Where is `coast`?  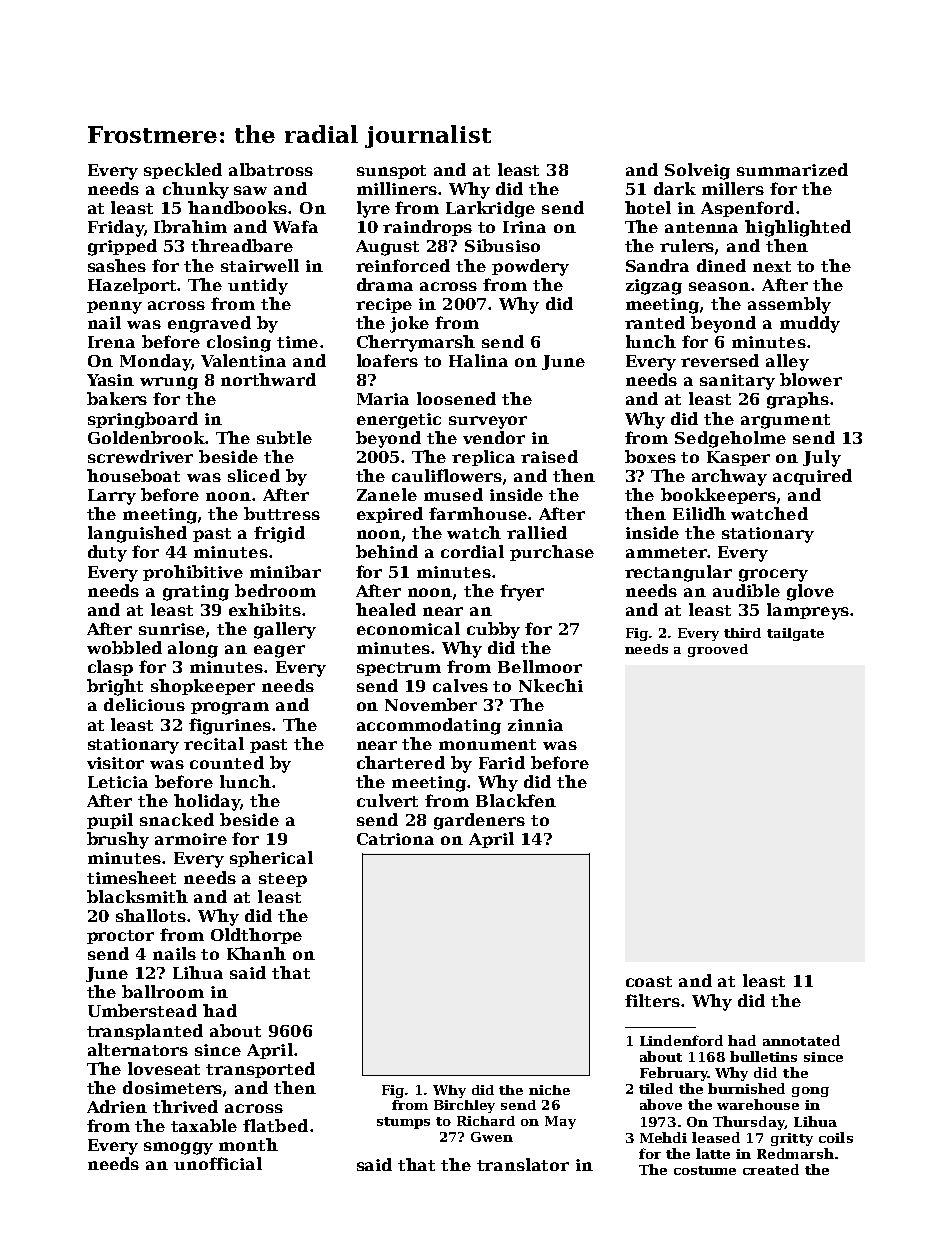
coast is located at coordinates (649, 981).
